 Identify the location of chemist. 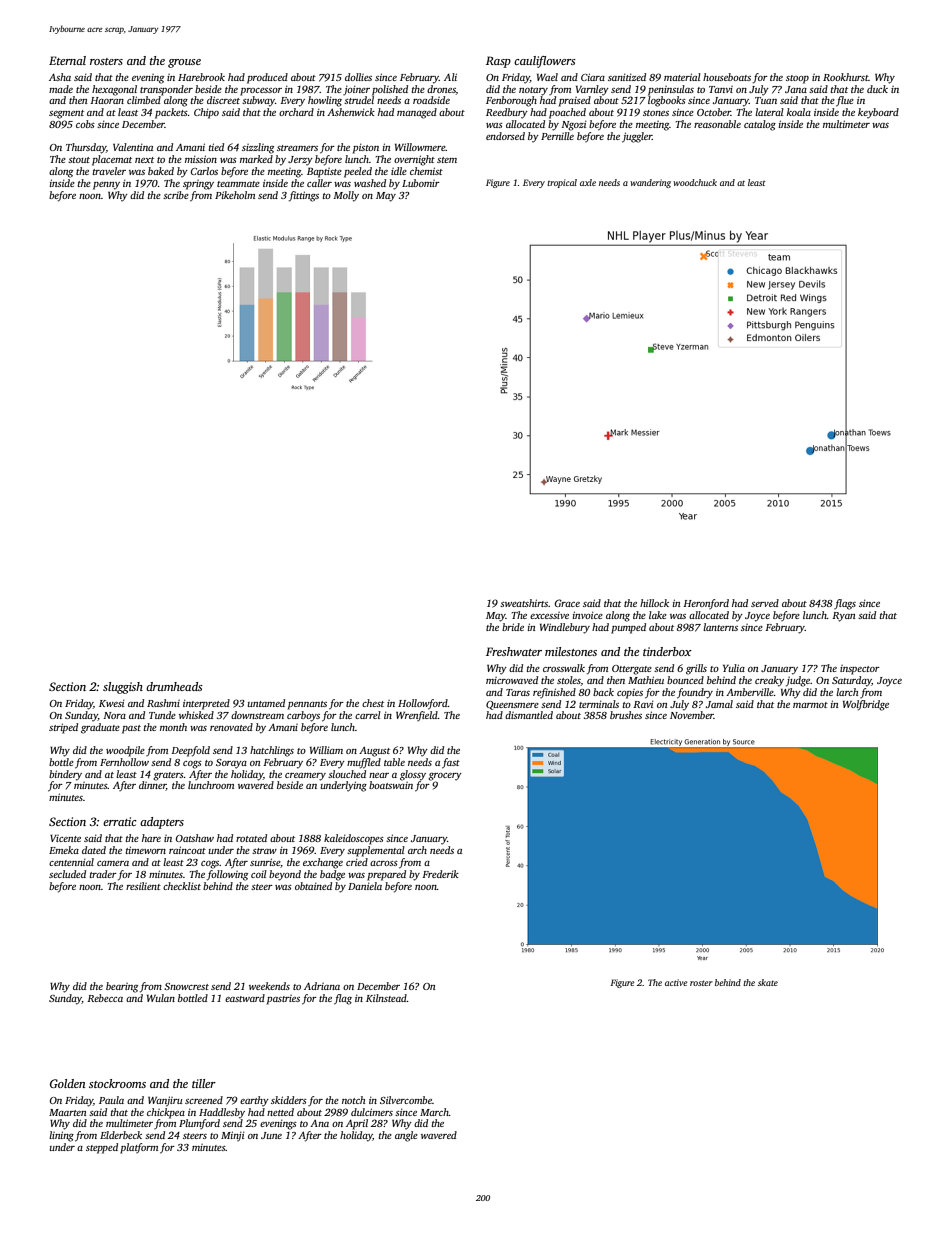
(426, 171).
